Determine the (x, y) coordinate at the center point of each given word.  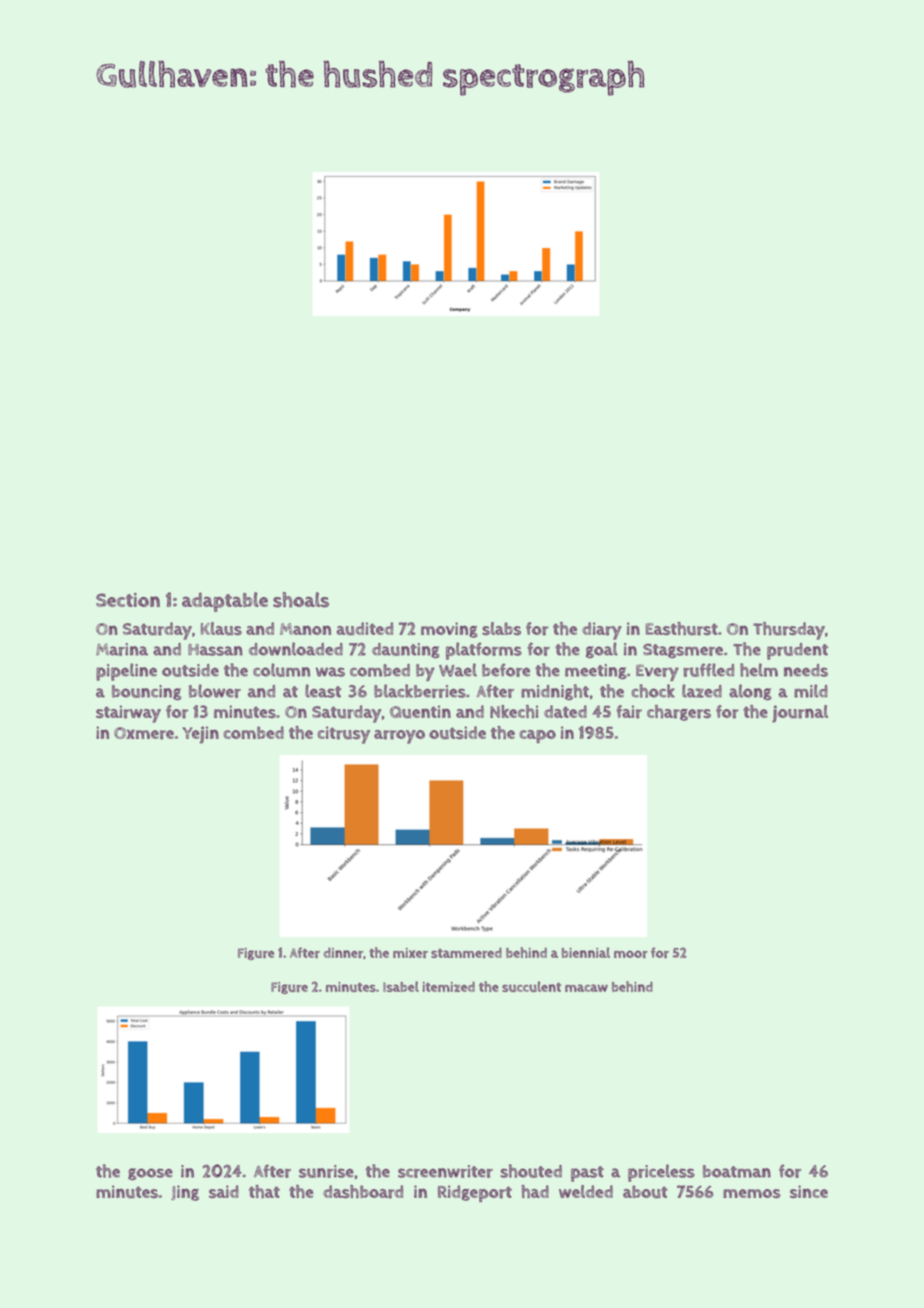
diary (602, 631)
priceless (661, 1173)
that (264, 1191)
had (535, 1191)
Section (128, 600)
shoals (301, 600)
